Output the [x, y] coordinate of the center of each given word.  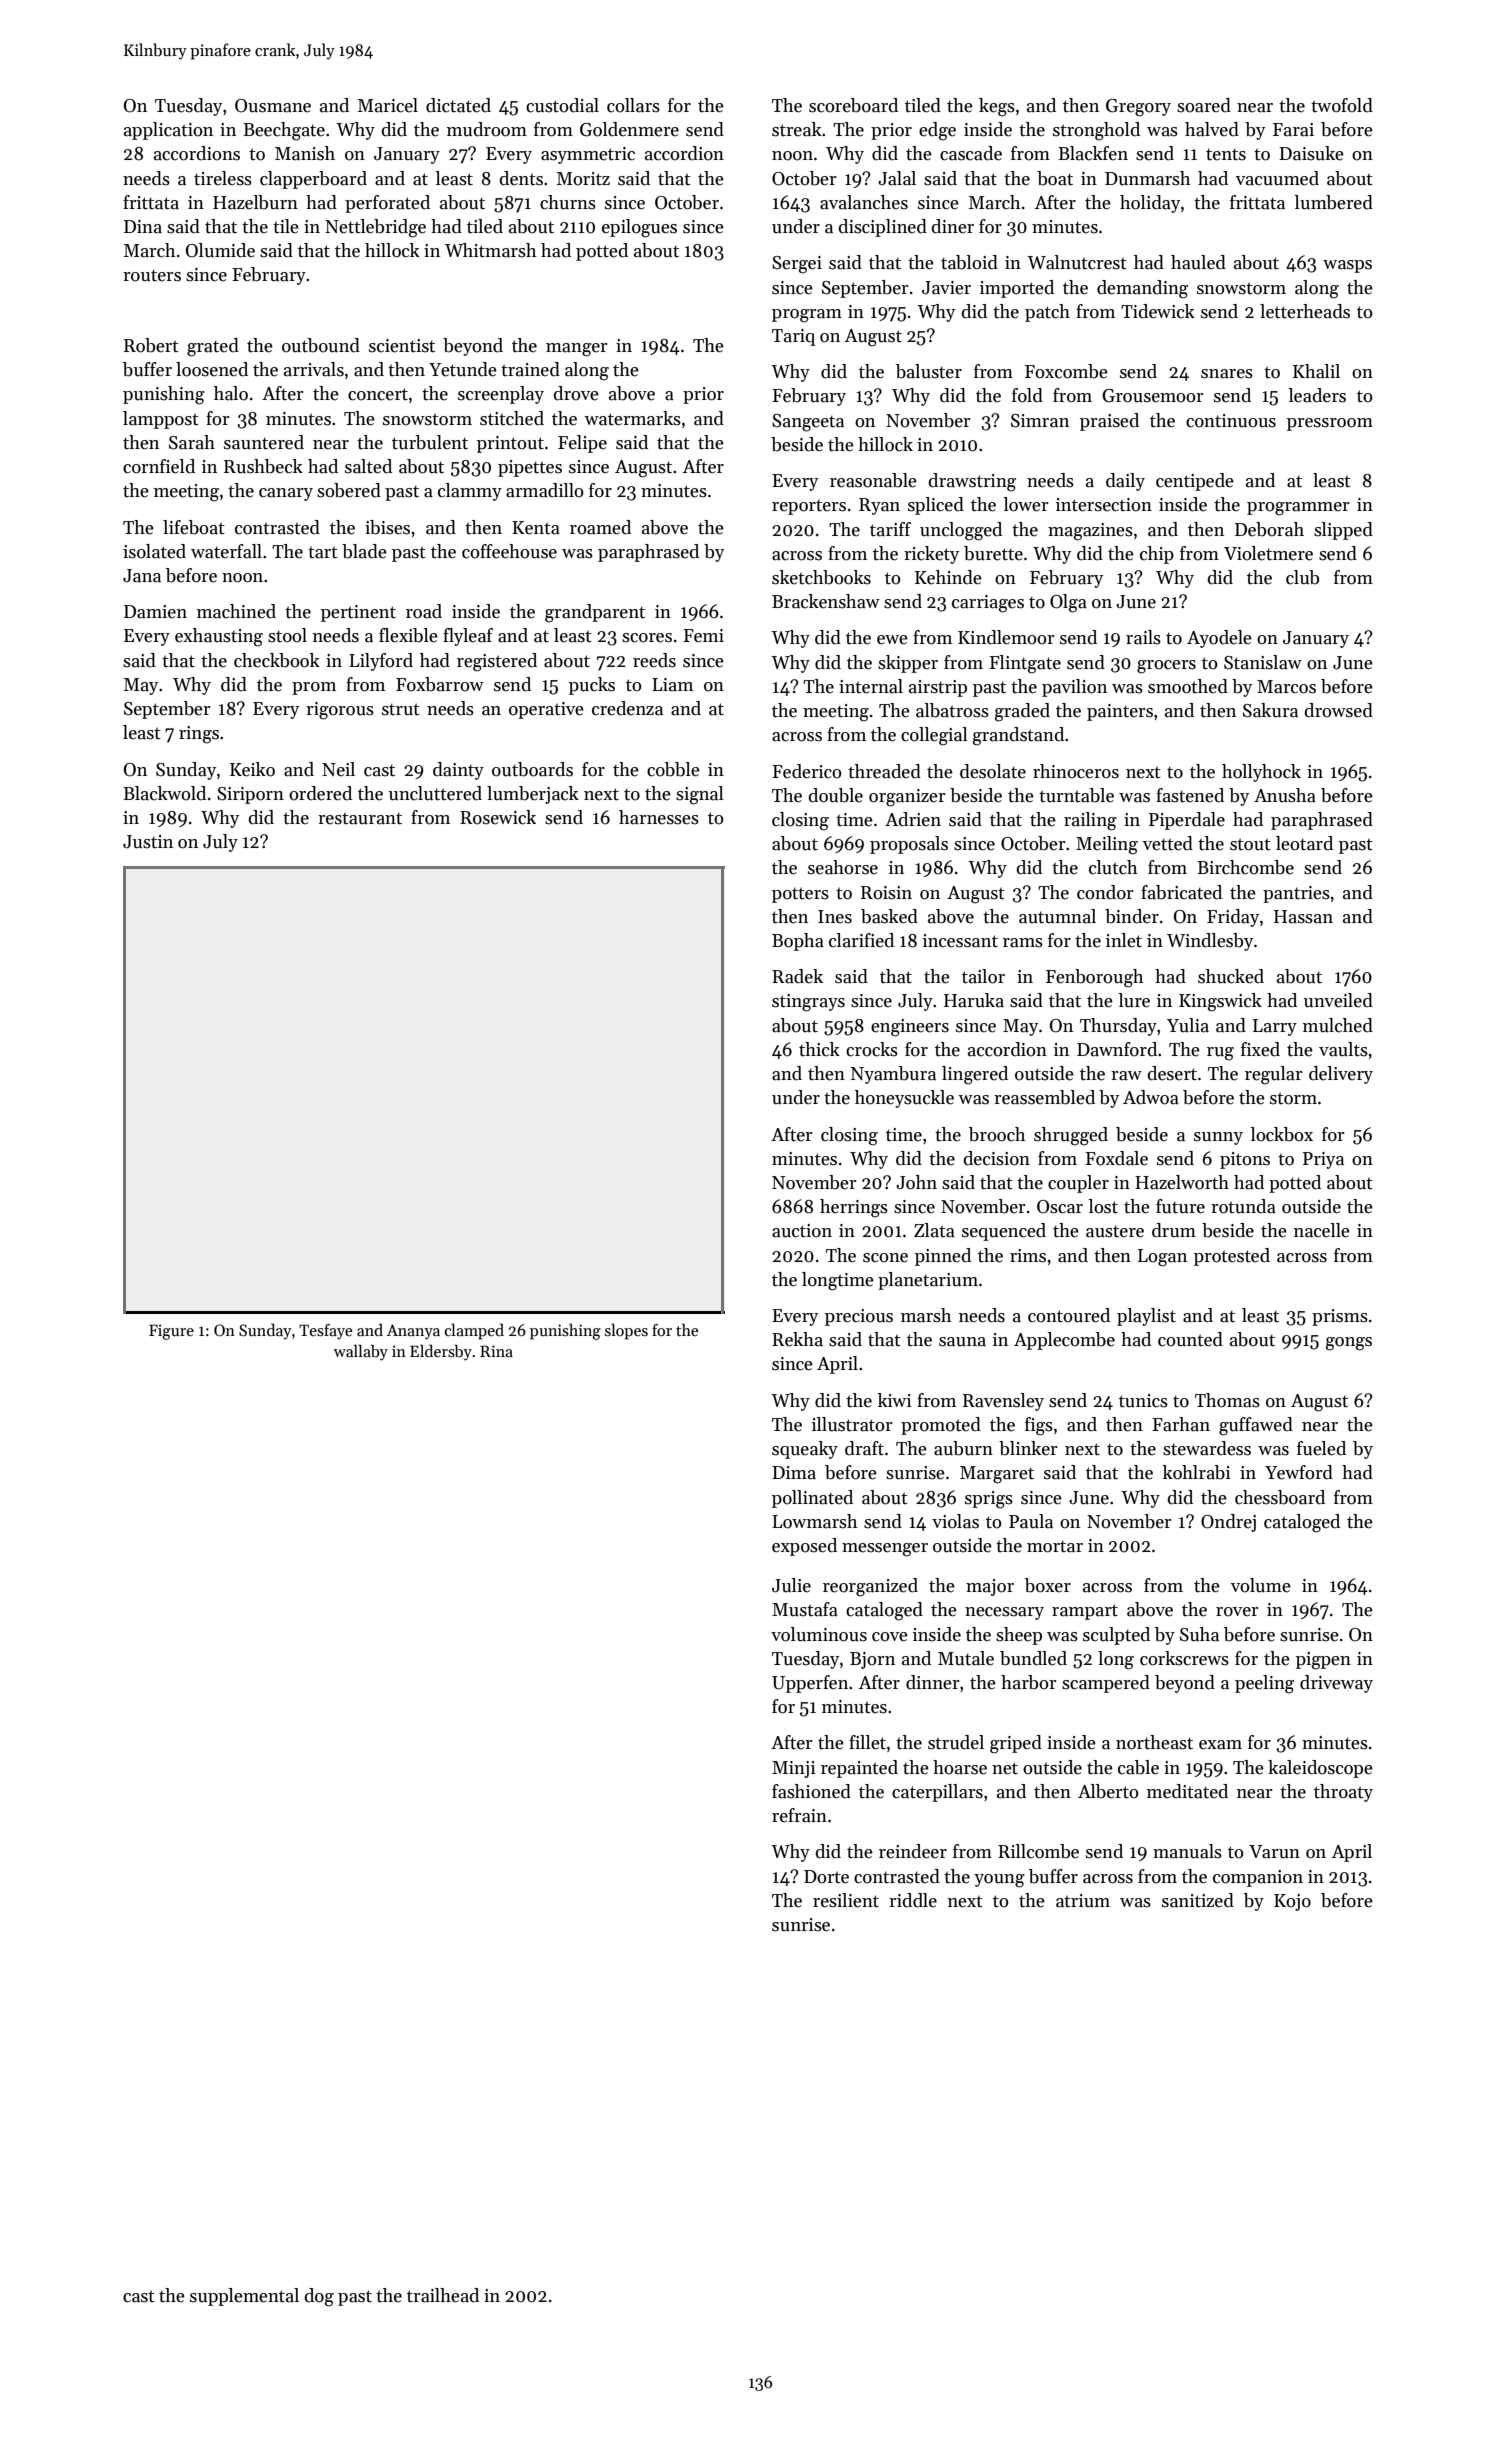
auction [802, 1231]
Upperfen [810, 1684]
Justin [148, 842]
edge [937, 131]
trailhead [443, 2295]
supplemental [244, 2297]
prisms [1340, 1317]
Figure [171, 1332]
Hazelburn [255, 202]
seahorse [843, 867]
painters [1120, 712]
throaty [1343, 1793]
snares [1227, 374]
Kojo [1292, 1902]
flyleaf [468, 637]
